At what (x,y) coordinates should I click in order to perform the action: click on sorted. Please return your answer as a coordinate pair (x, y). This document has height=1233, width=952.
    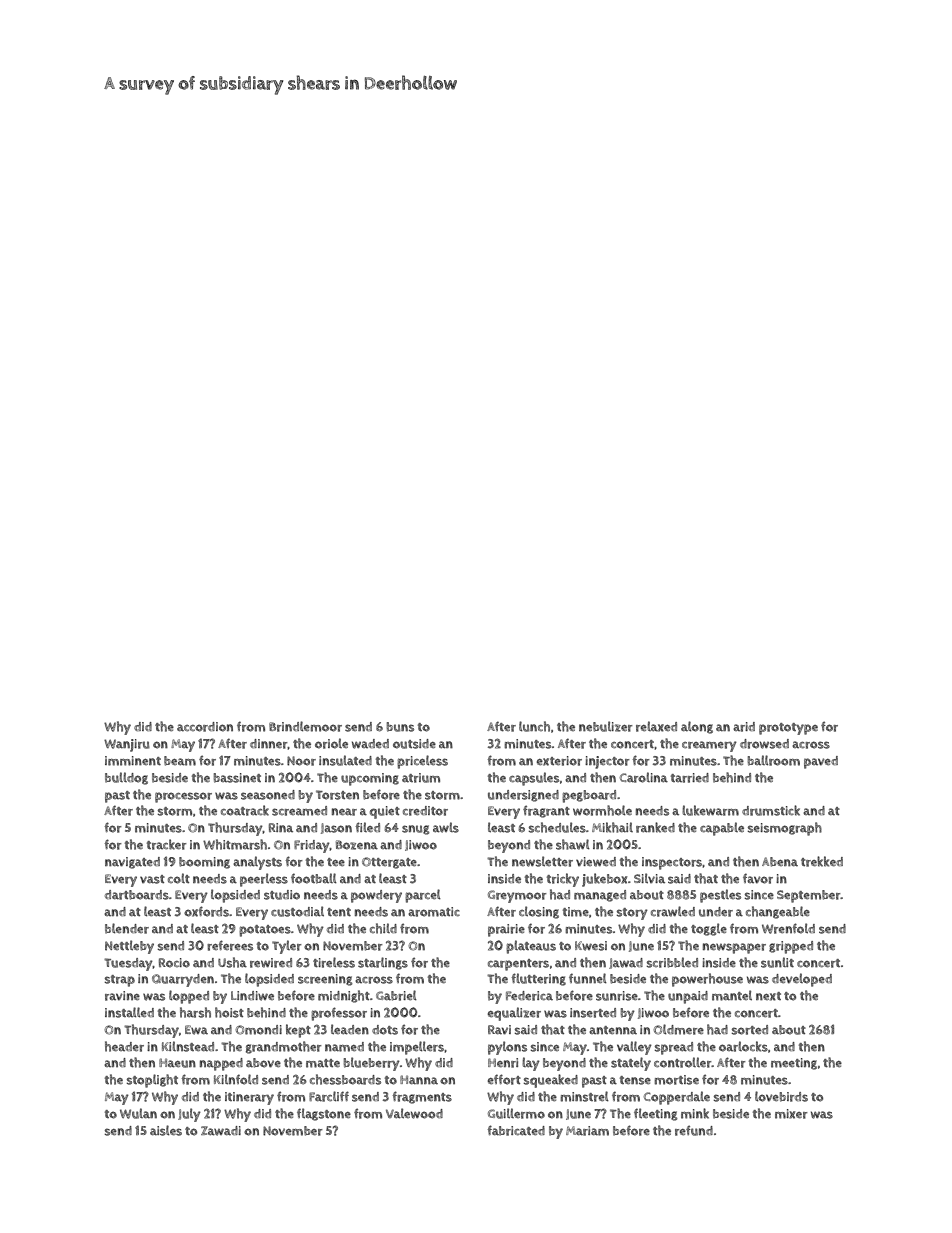
    Looking at the image, I should click on (749, 1030).
